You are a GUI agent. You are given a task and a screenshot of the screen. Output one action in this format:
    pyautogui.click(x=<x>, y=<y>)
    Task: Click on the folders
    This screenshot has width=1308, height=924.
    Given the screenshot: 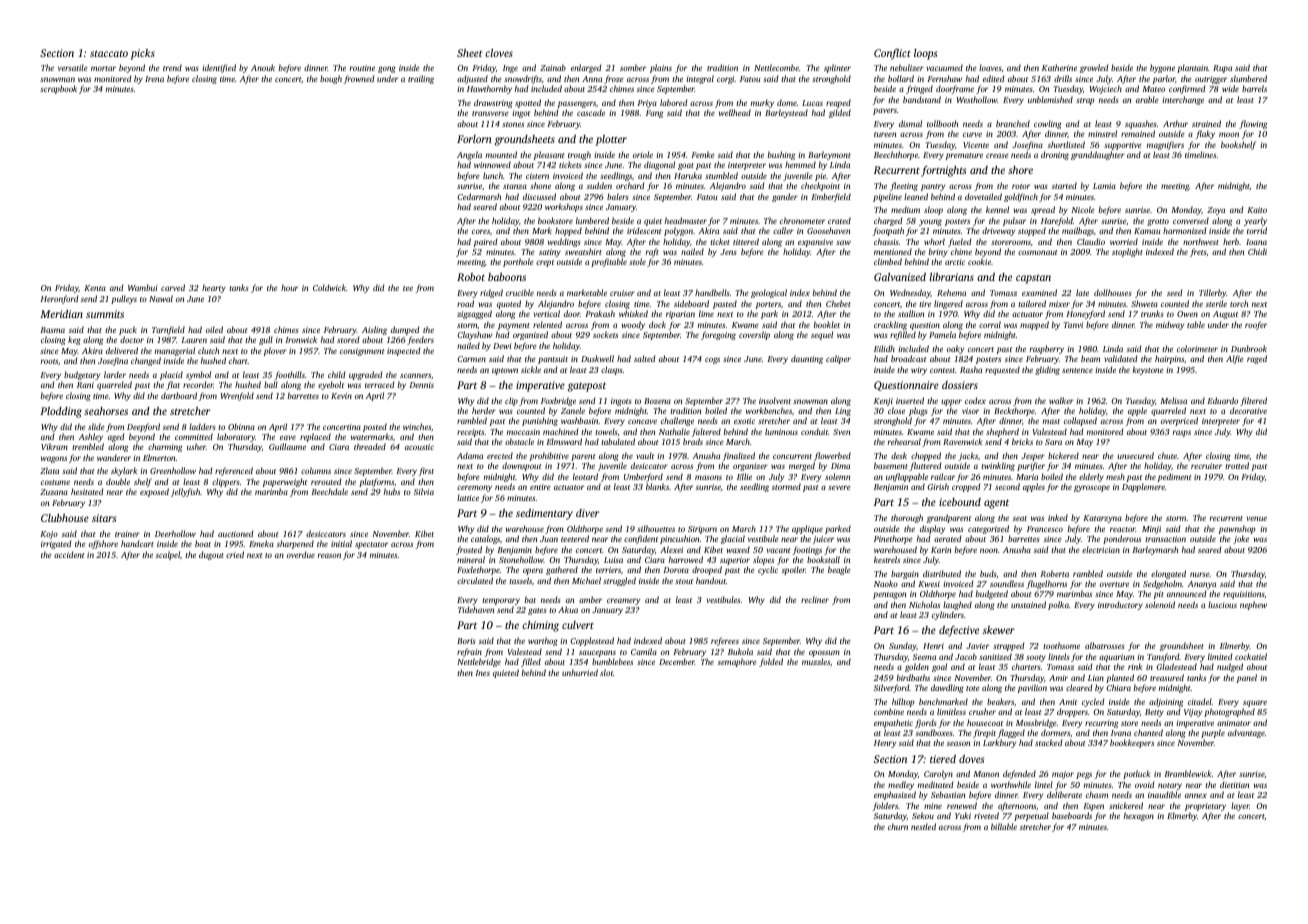 What is the action you would take?
    pyautogui.click(x=885, y=806)
